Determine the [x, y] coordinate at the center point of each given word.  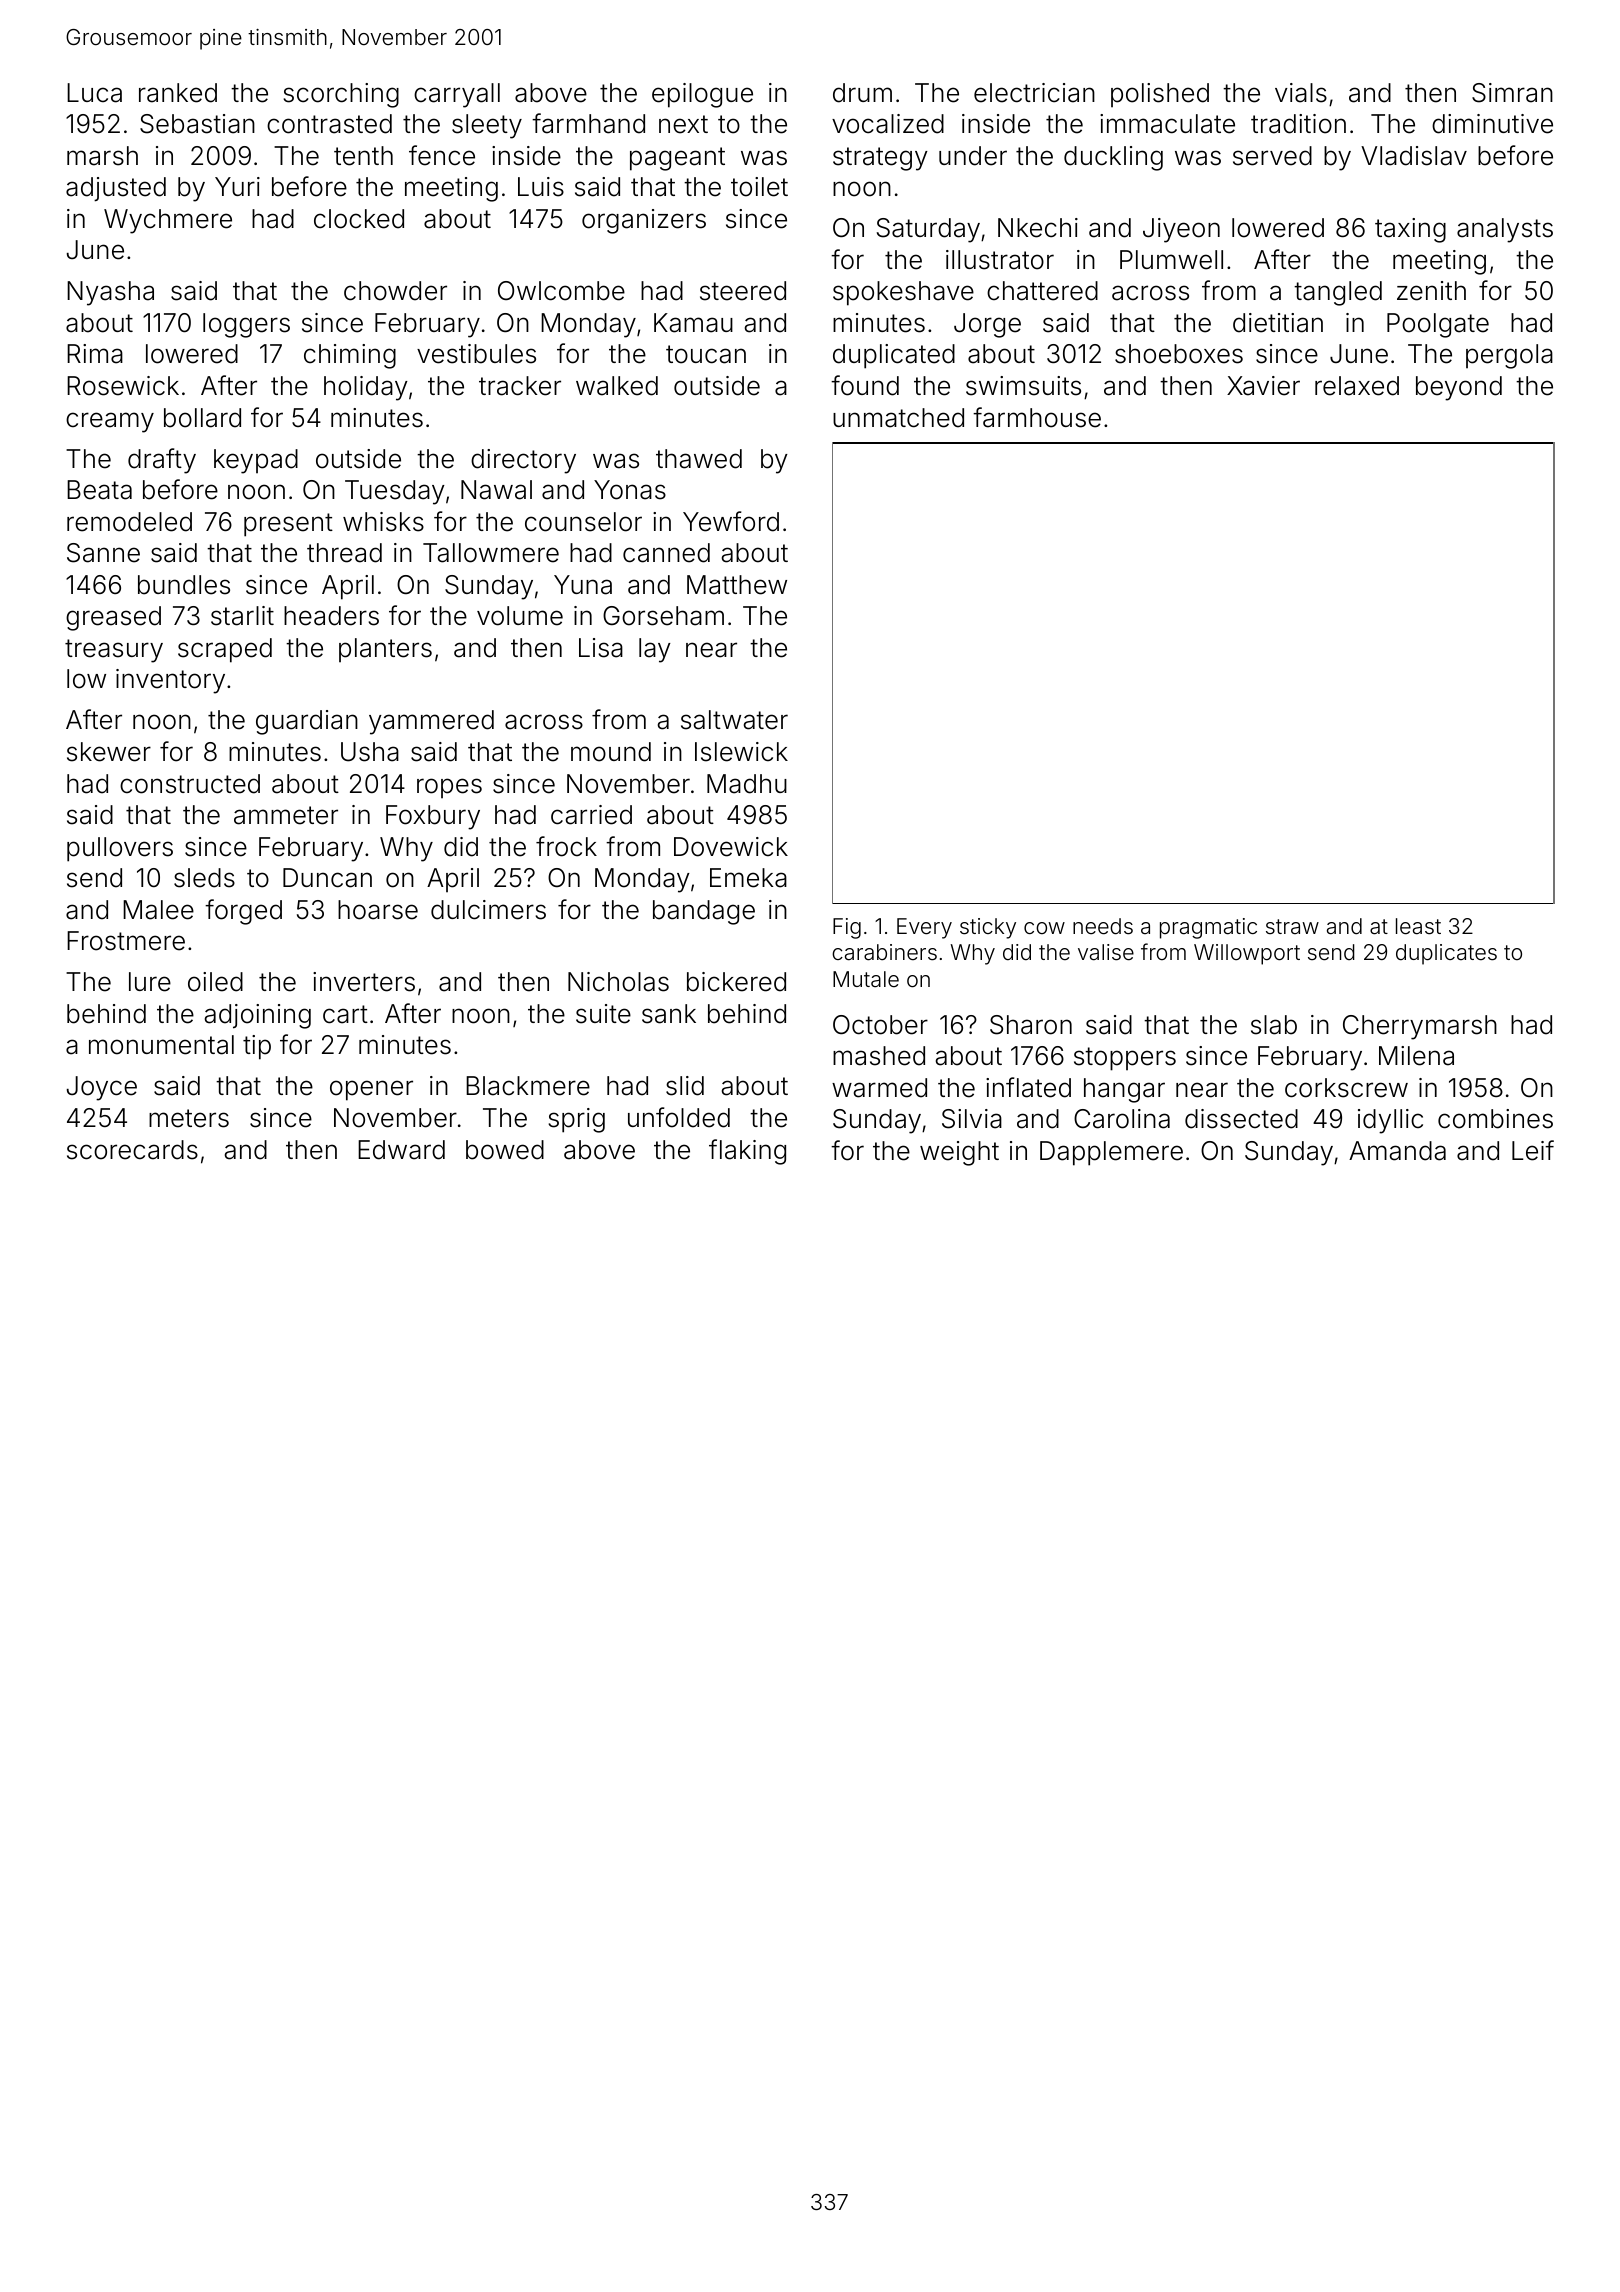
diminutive [1492, 124]
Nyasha [110, 293]
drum [862, 93]
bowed [505, 1150]
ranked [178, 93]
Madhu [747, 784]
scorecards [132, 1150]
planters [385, 650]
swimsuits [1023, 386]
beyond [1459, 388]
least [1418, 926]
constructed [190, 784]
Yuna [583, 585]
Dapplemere [1111, 1153]
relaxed [1357, 386]
